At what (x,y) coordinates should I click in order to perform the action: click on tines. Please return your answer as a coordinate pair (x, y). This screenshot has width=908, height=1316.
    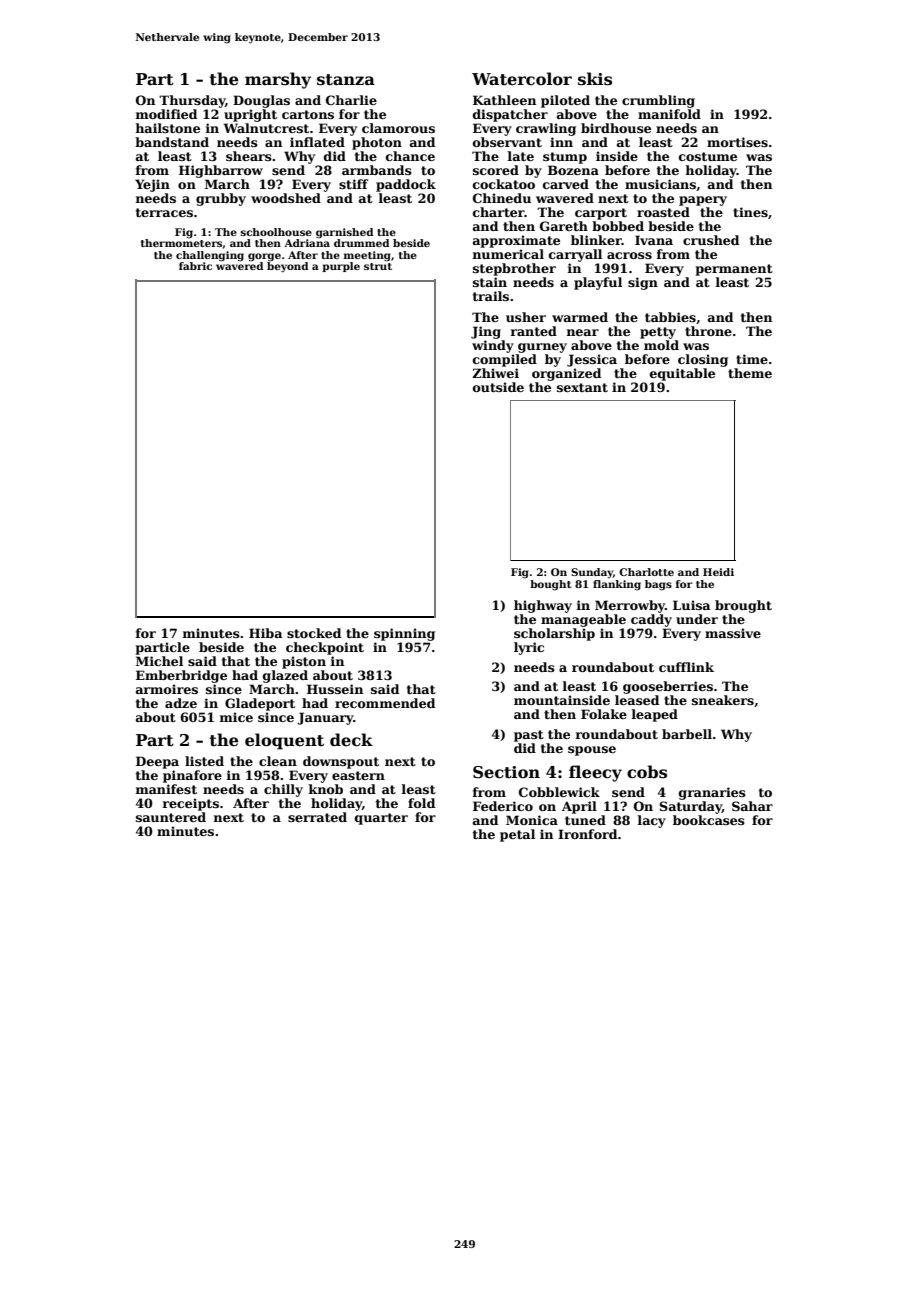
    Looking at the image, I should click on (750, 212).
